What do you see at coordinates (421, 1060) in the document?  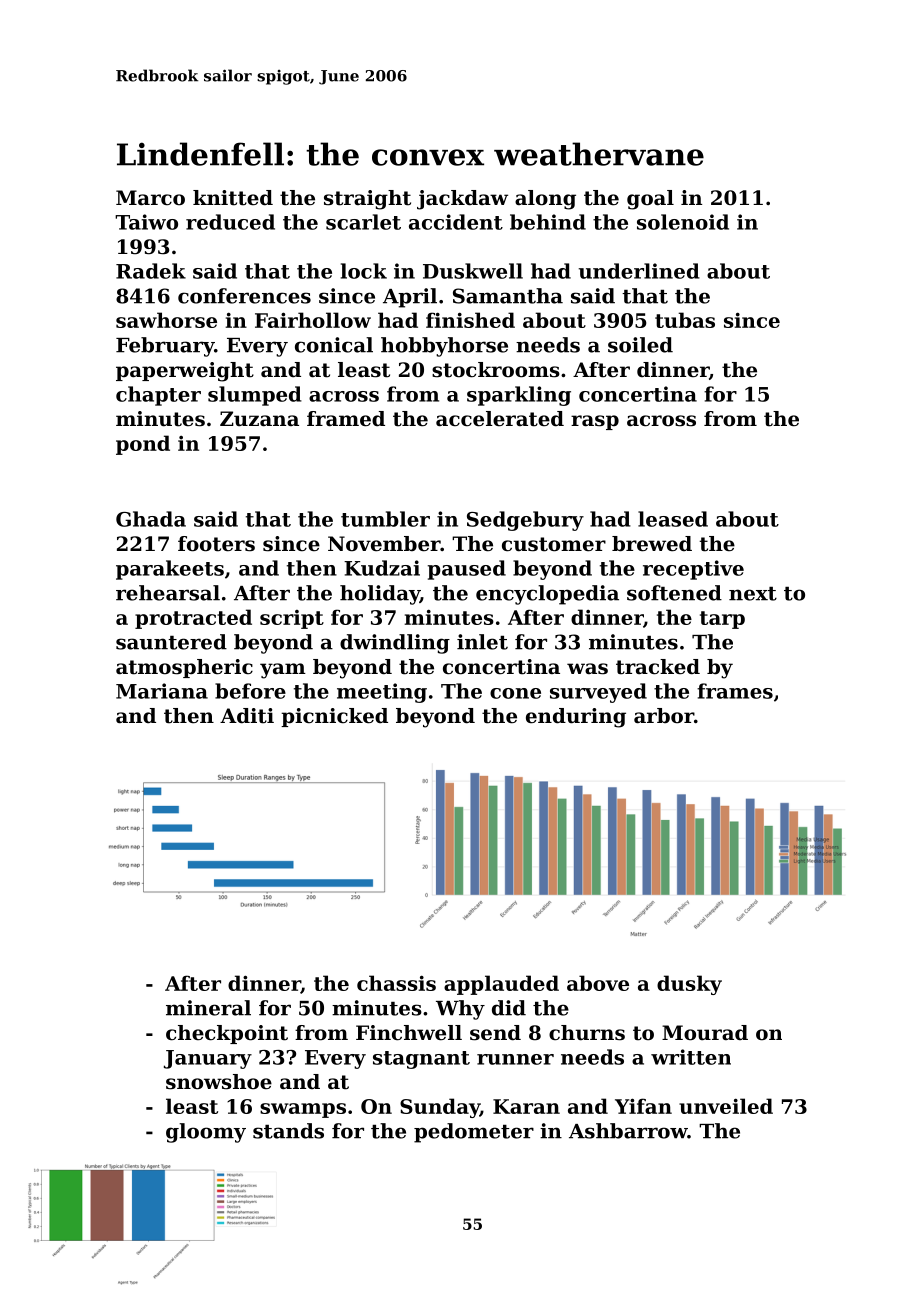 I see `stagnant` at bounding box center [421, 1060].
